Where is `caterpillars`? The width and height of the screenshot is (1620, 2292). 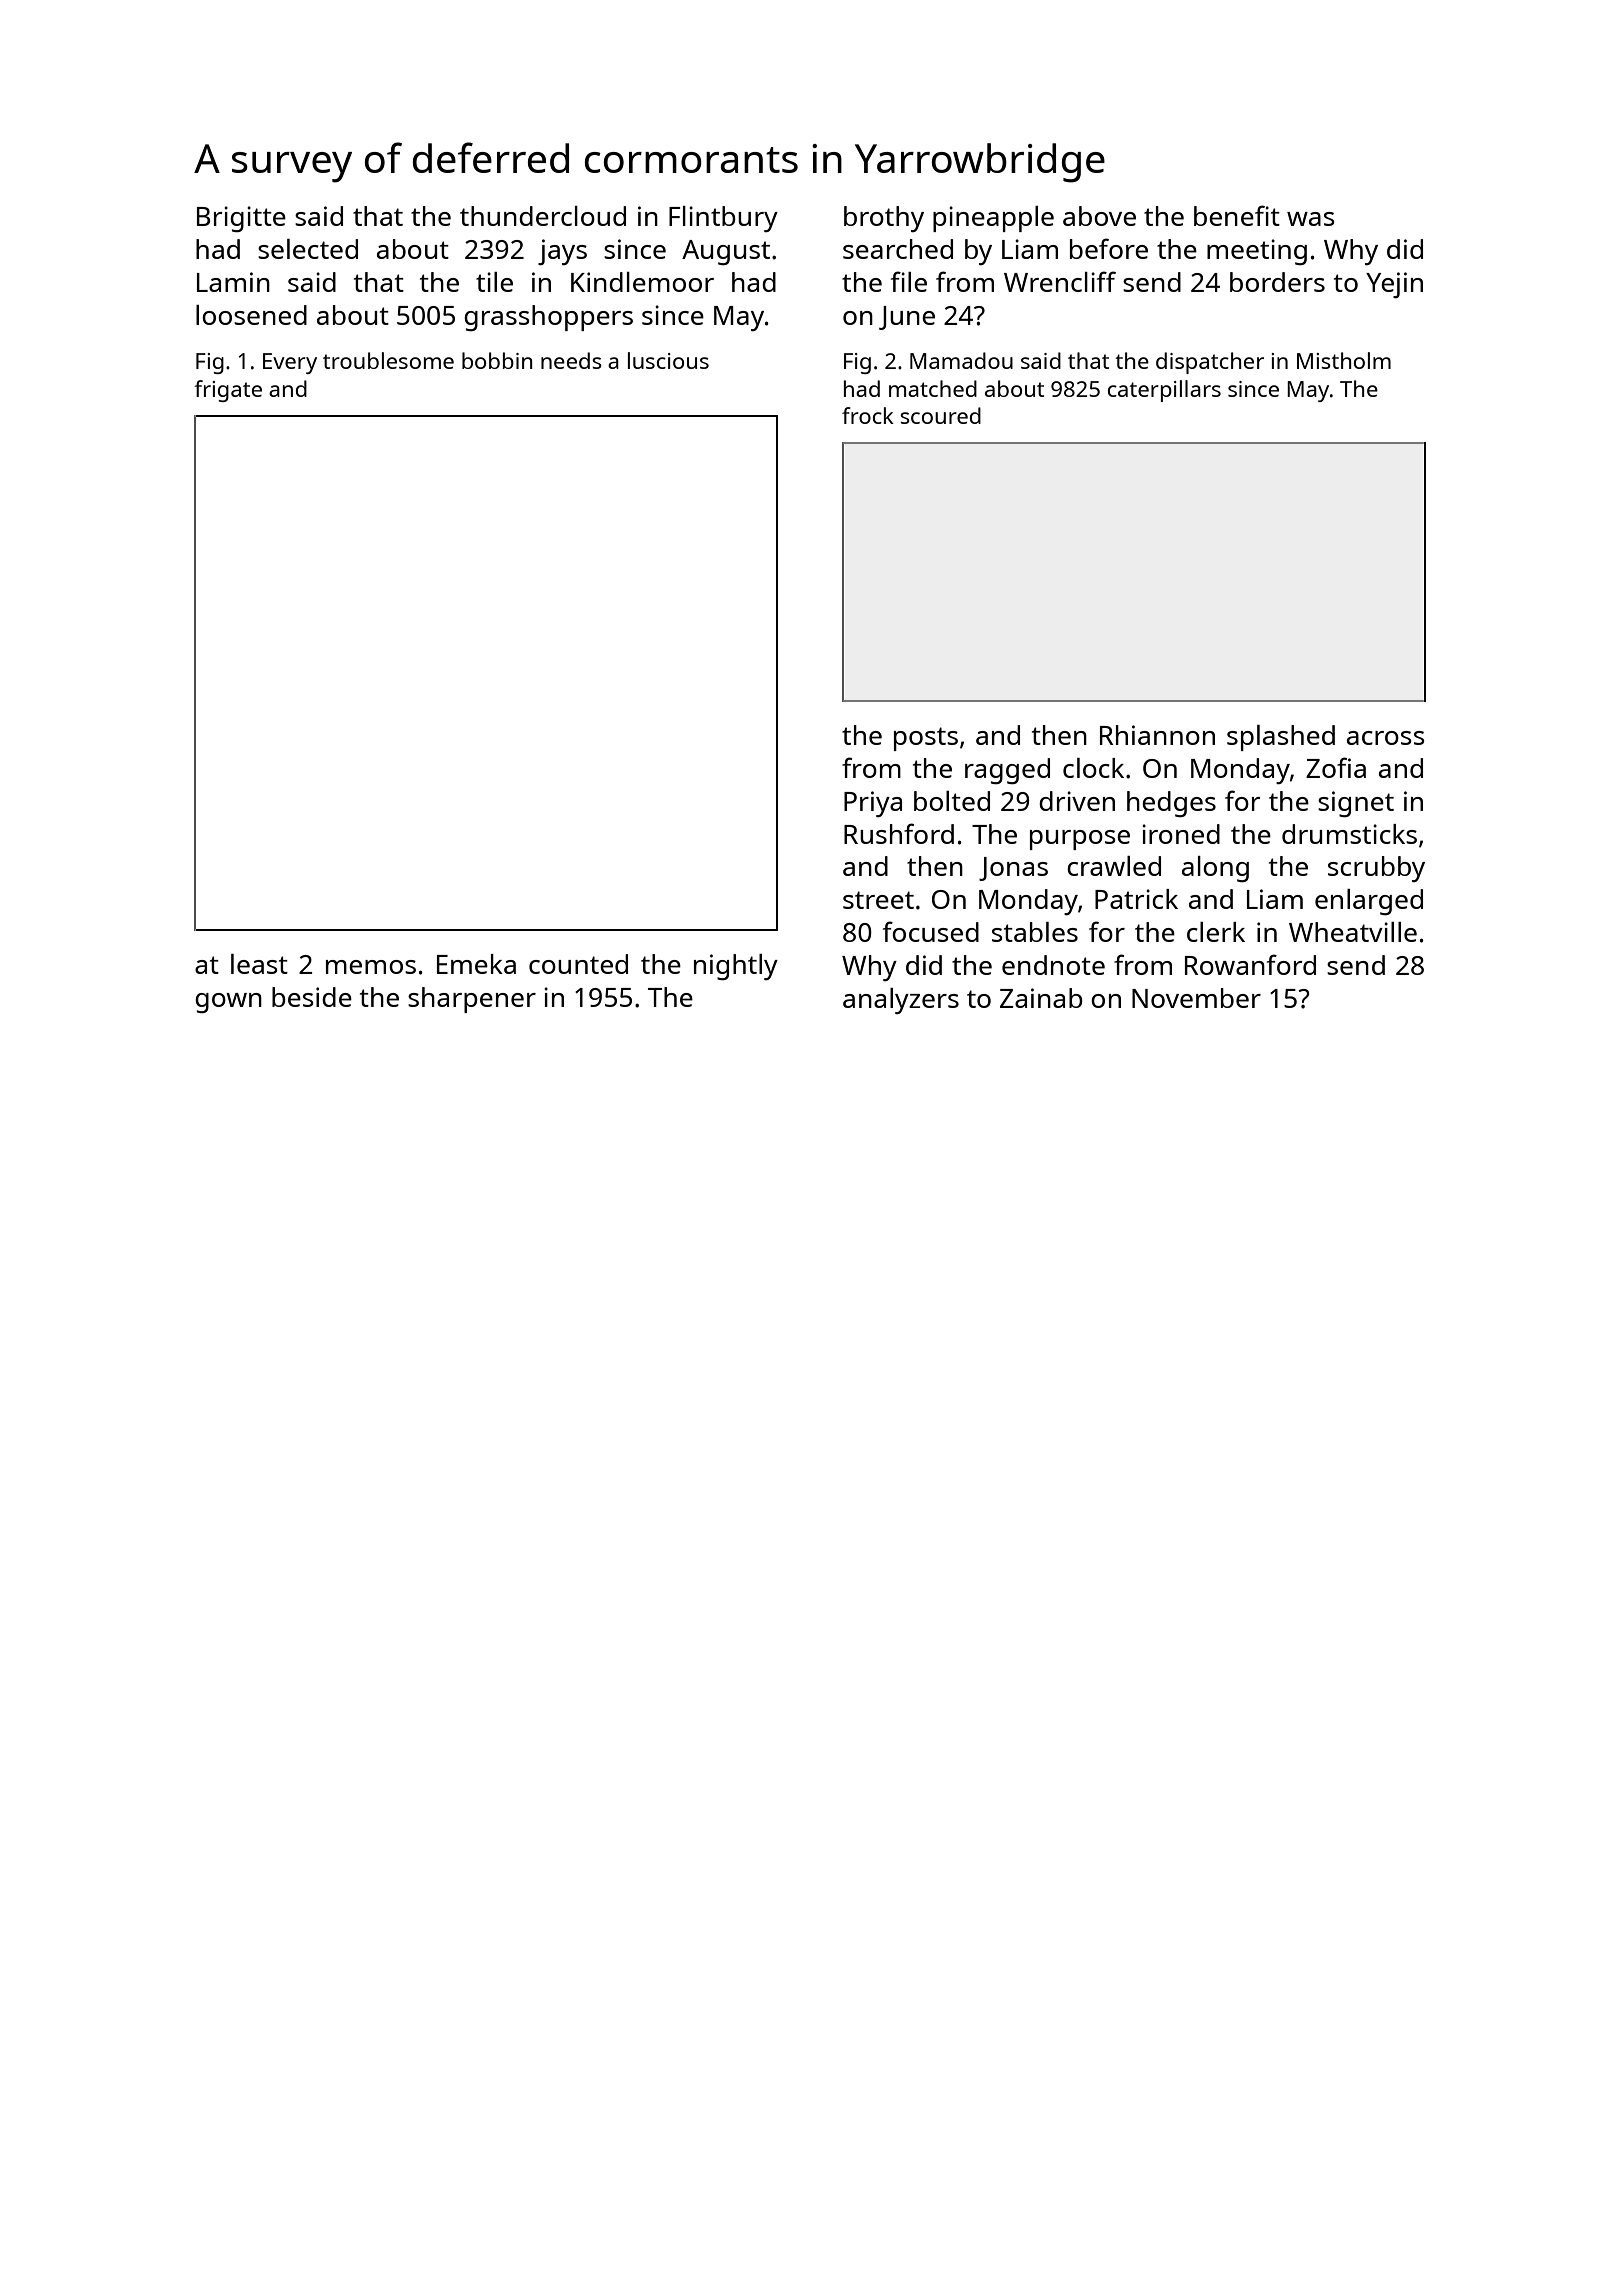 caterpillars is located at coordinates (1164, 391).
